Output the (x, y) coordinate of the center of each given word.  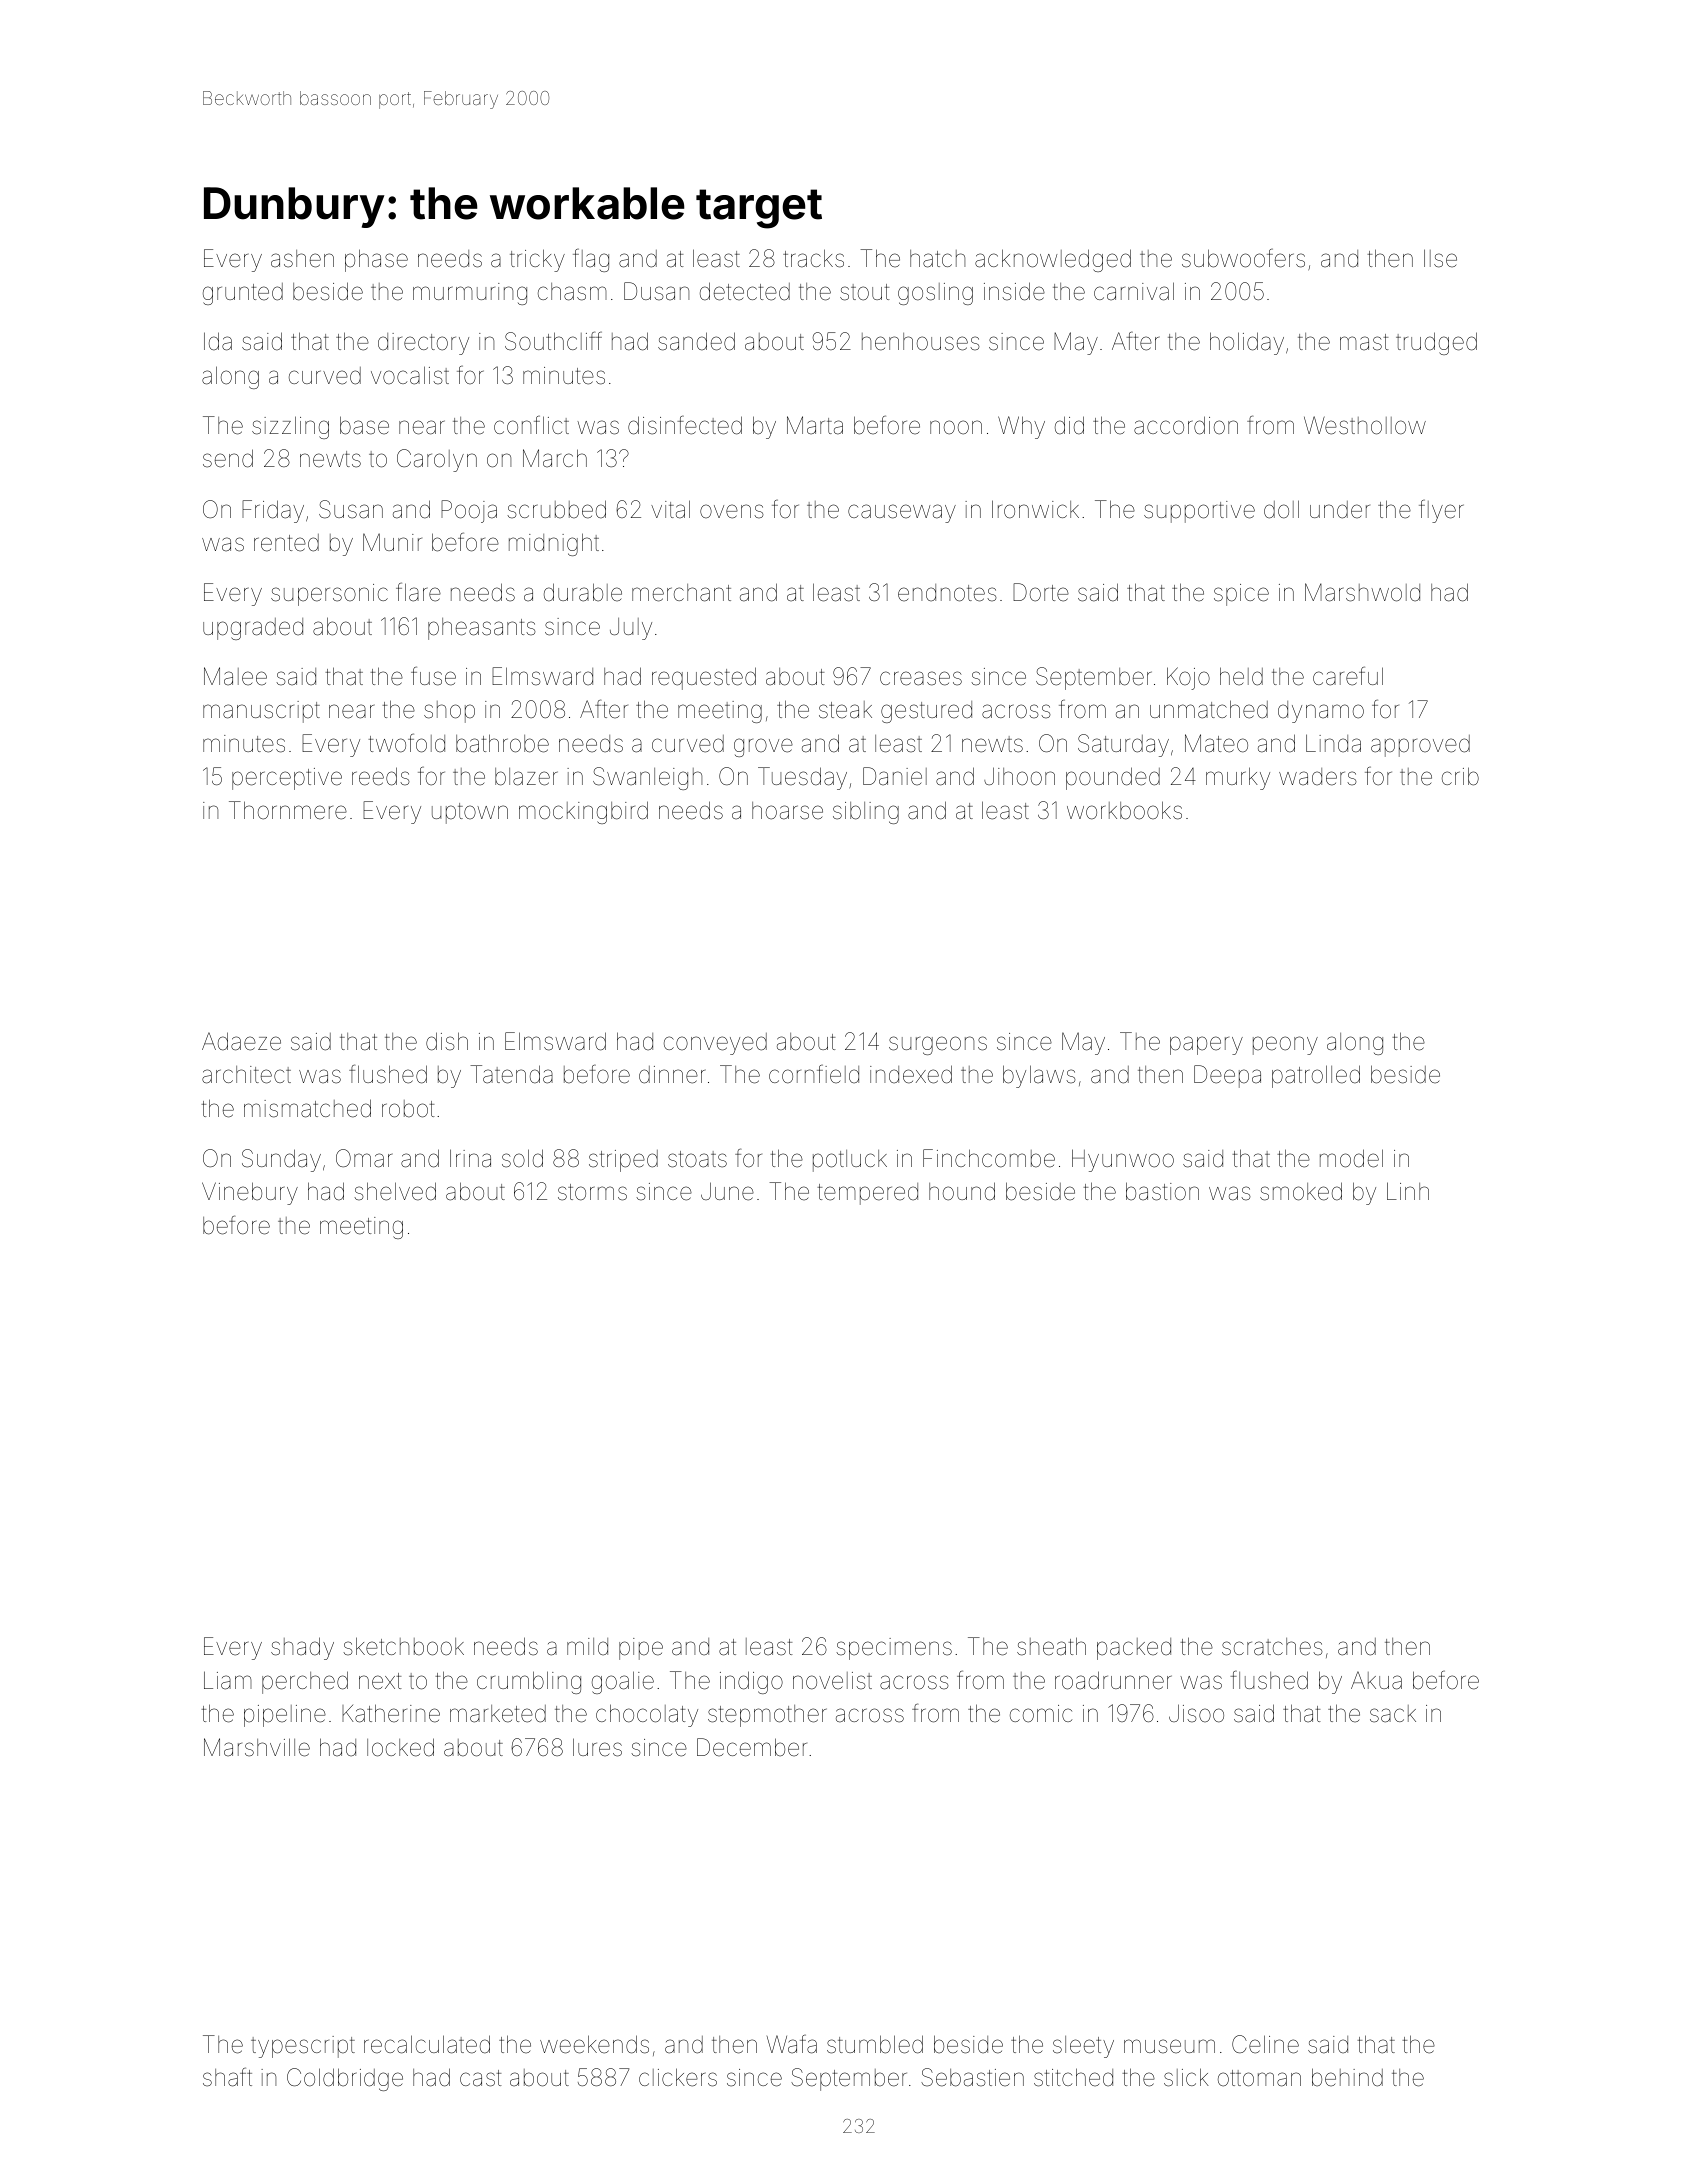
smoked (1301, 1191)
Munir (392, 542)
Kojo (1188, 678)
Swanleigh (647, 778)
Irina (470, 1158)
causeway (902, 513)
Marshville (257, 1747)
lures (597, 1747)
